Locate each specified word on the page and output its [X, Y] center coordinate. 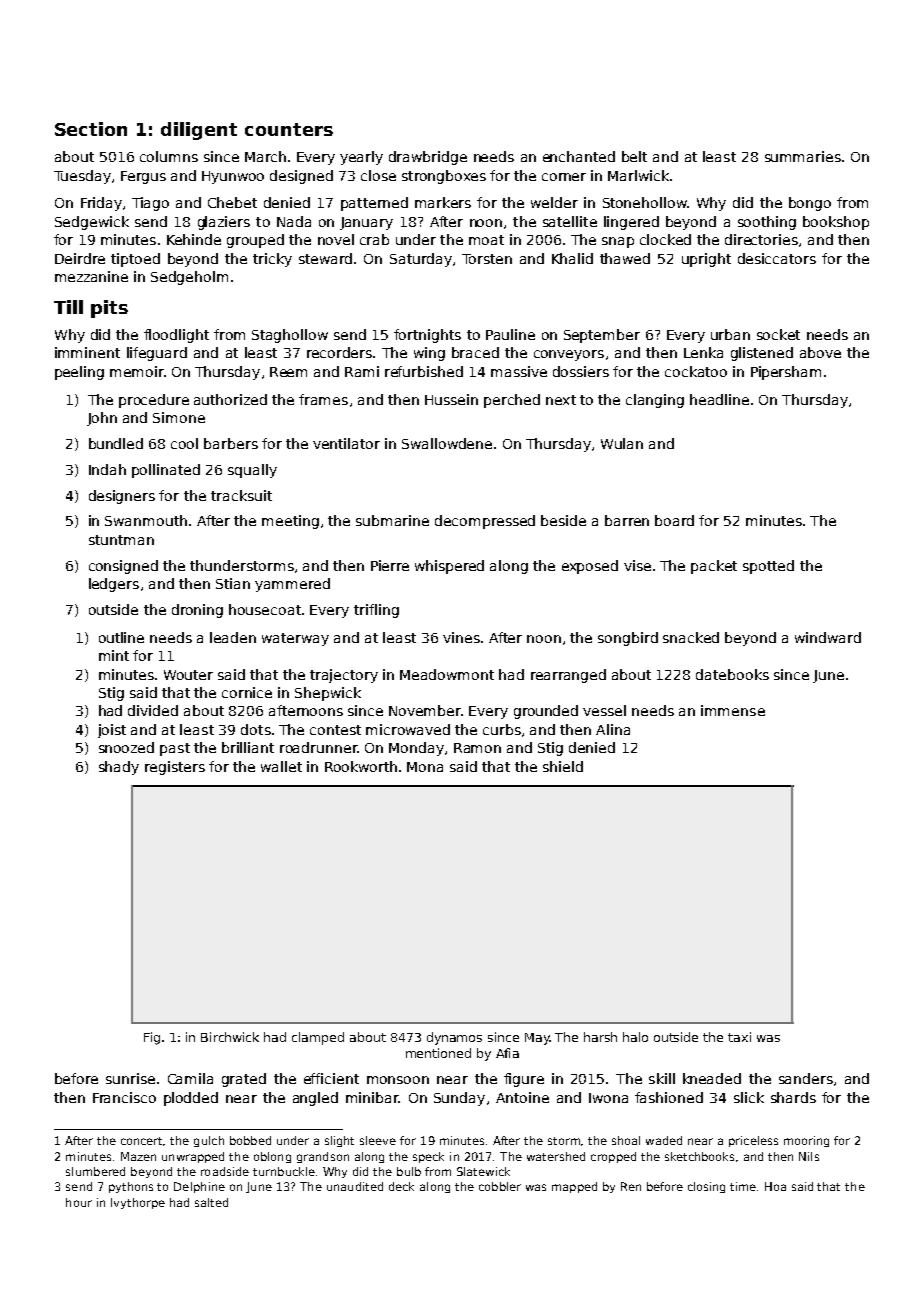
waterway [295, 639]
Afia [507, 1053]
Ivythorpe [138, 1203]
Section [91, 129]
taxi [739, 1037]
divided [153, 710]
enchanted [579, 156]
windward [828, 637]
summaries [803, 156]
